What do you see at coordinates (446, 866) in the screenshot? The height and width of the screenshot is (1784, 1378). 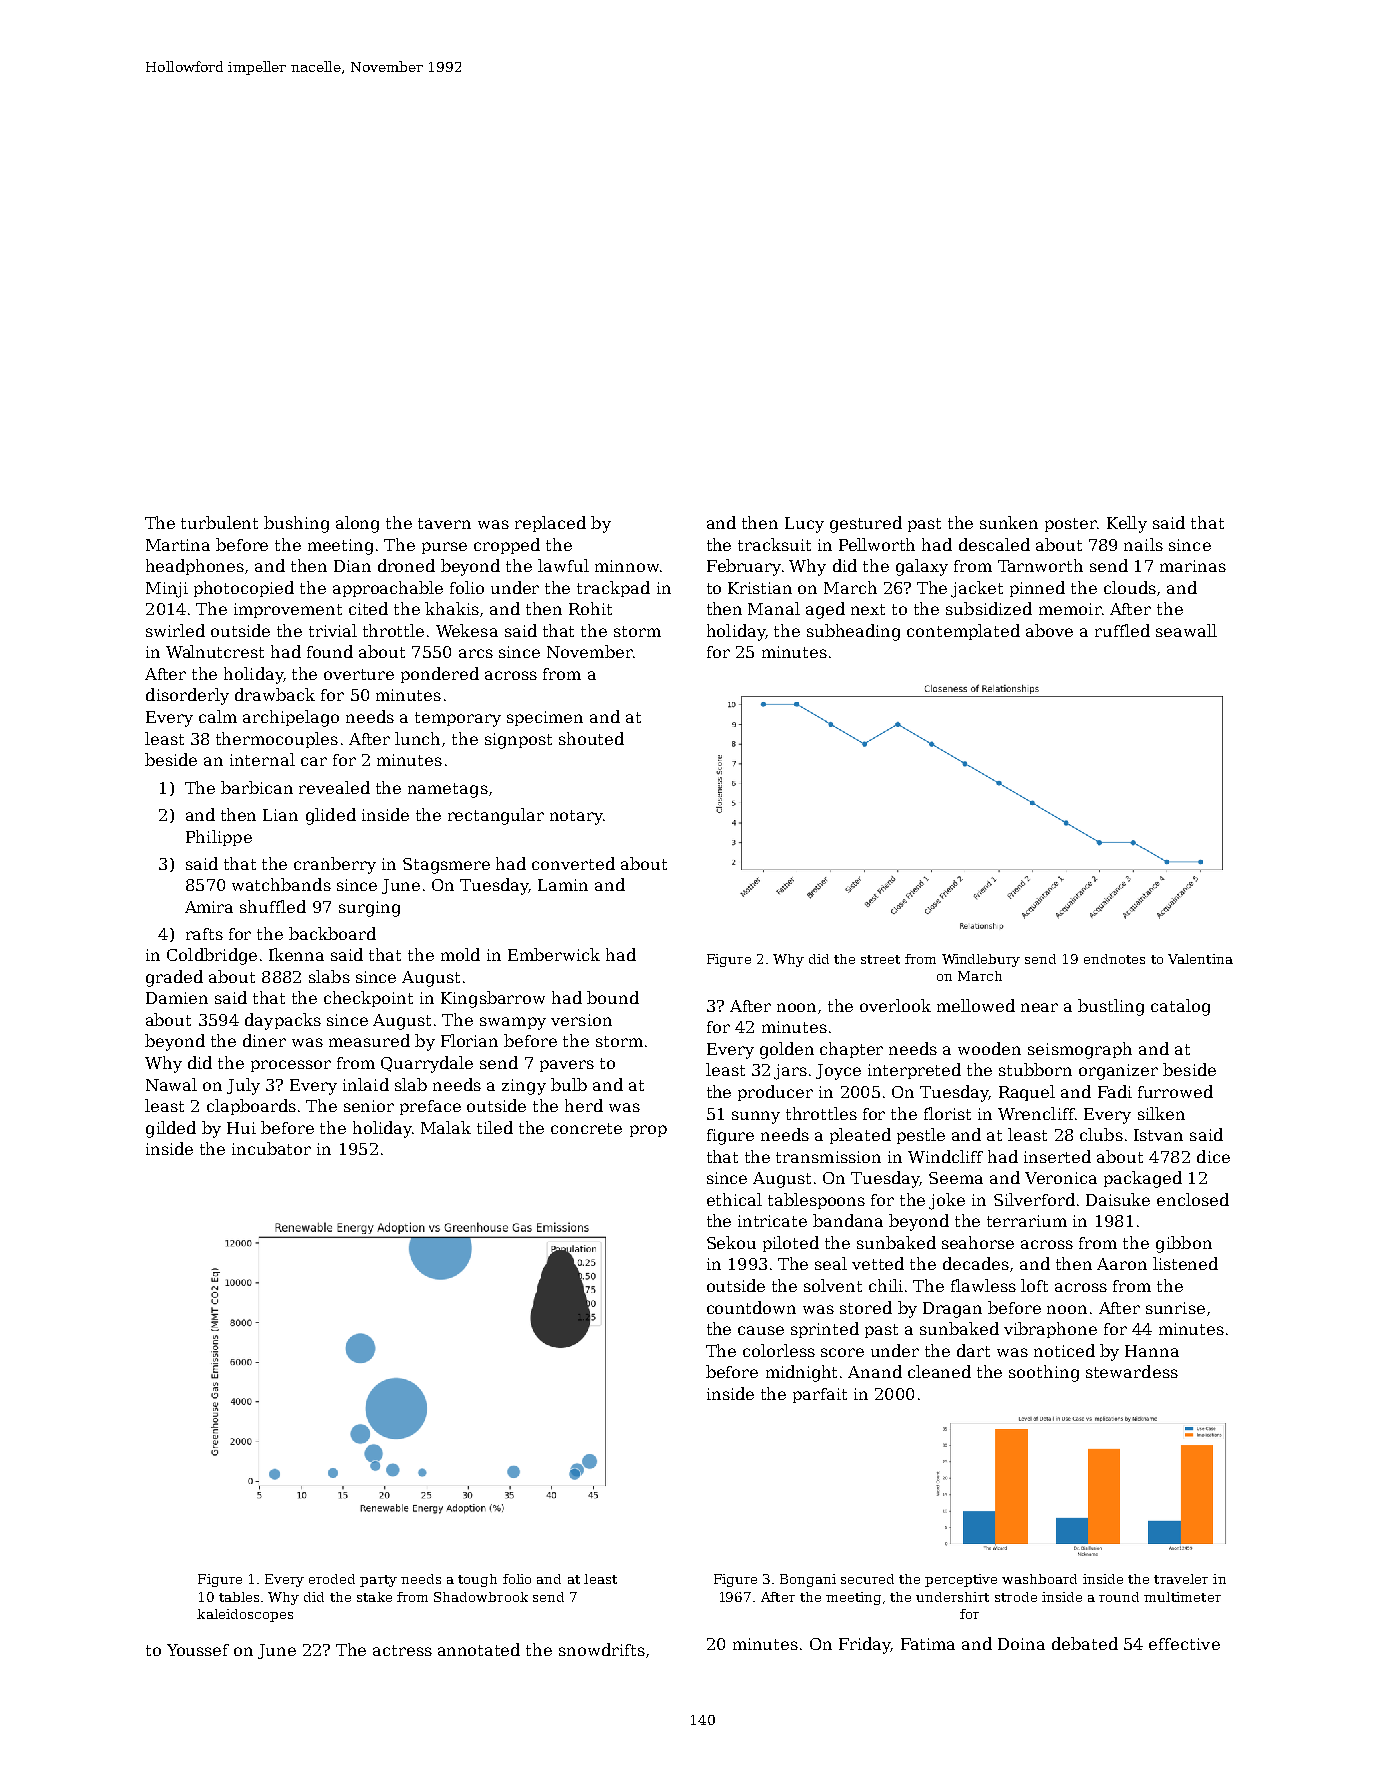 I see `Stagsmere` at bounding box center [446, 866].
